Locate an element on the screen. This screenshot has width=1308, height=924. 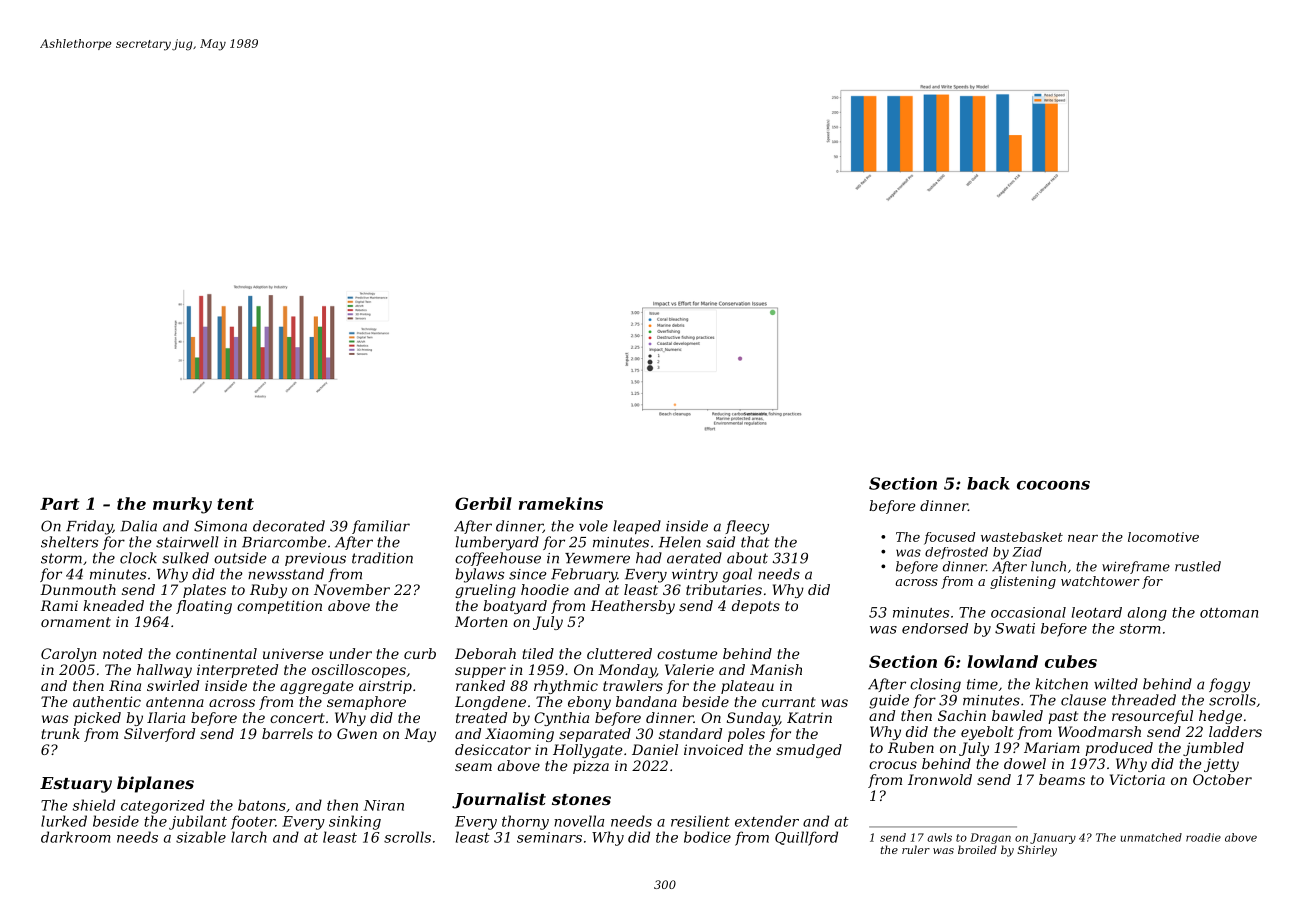
cocoons is located at coordinates (1053, 485).
